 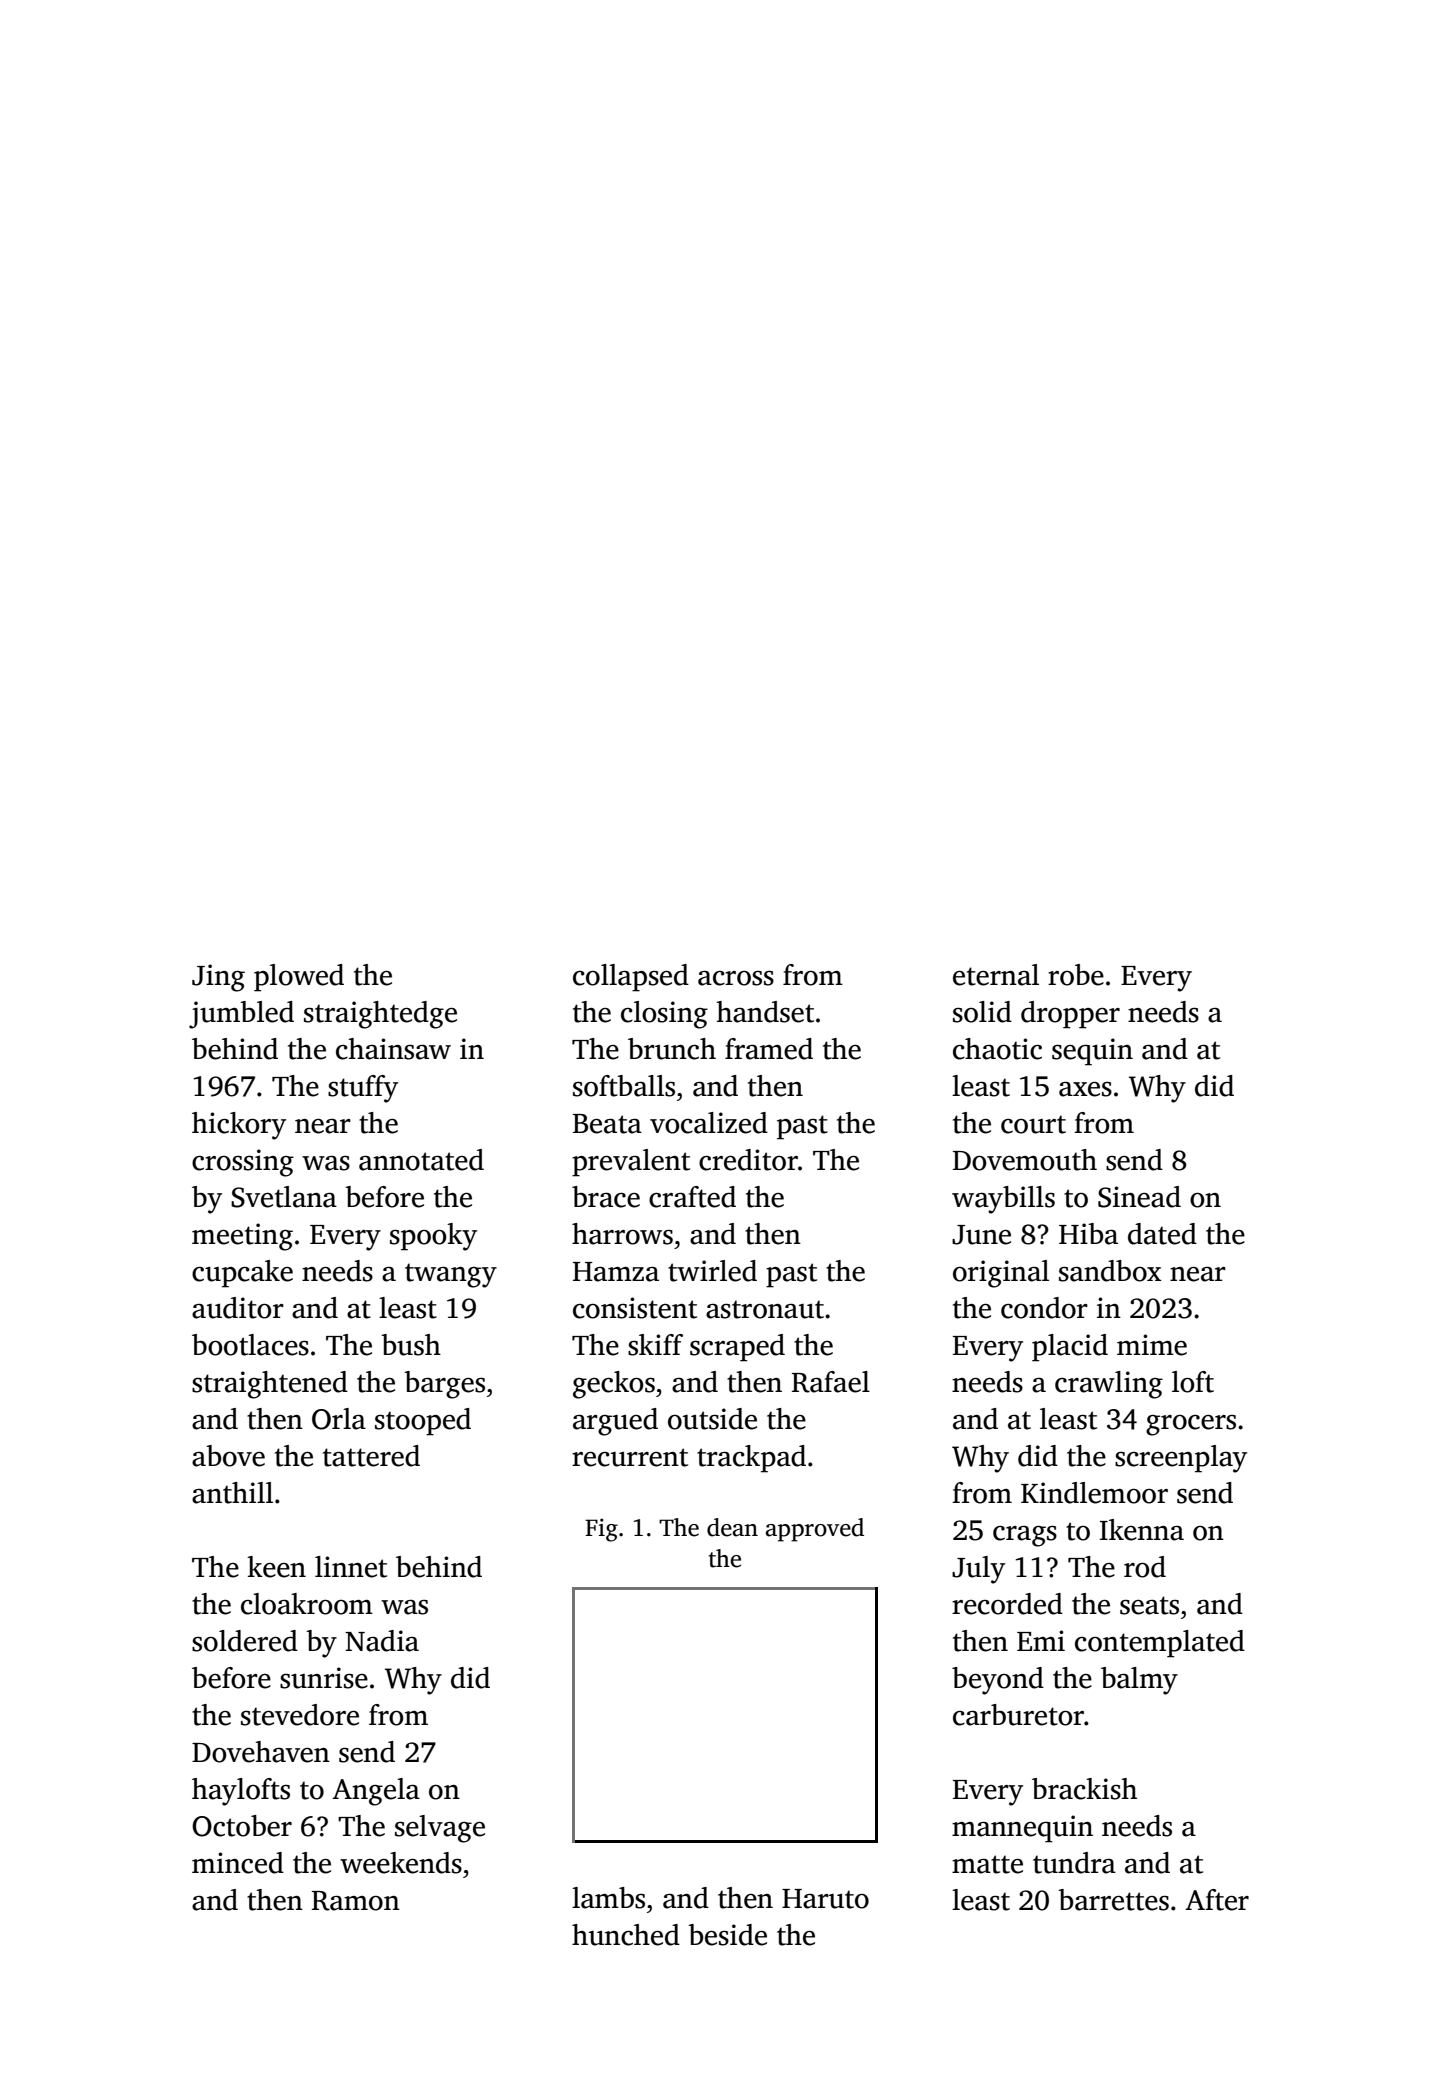 What do you see at coordinates (631, 978) in the page?
I see `collapsed` at bounding box center [631, 978].
